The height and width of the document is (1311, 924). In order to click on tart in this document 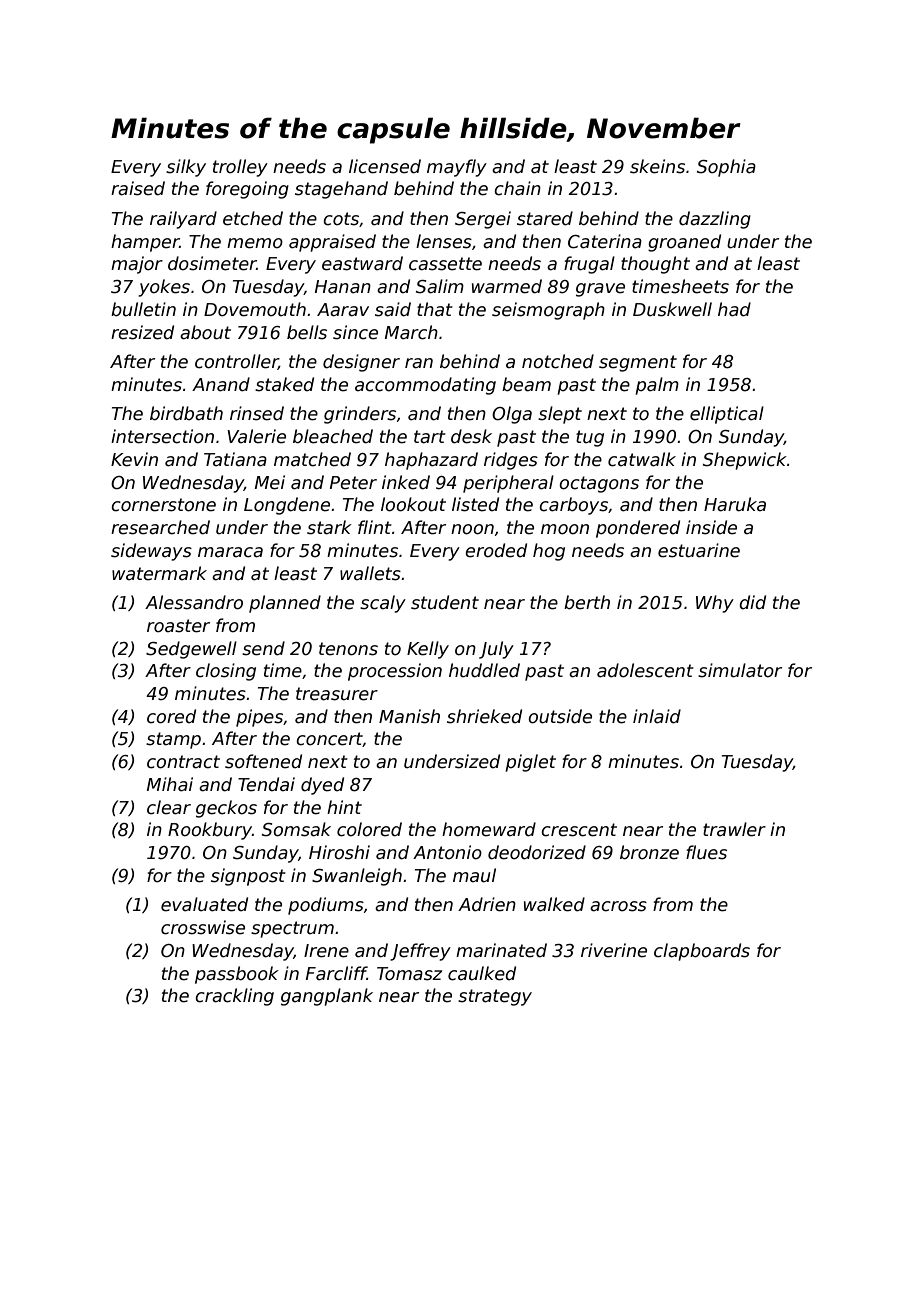, I will do `click(430, 437)`.
